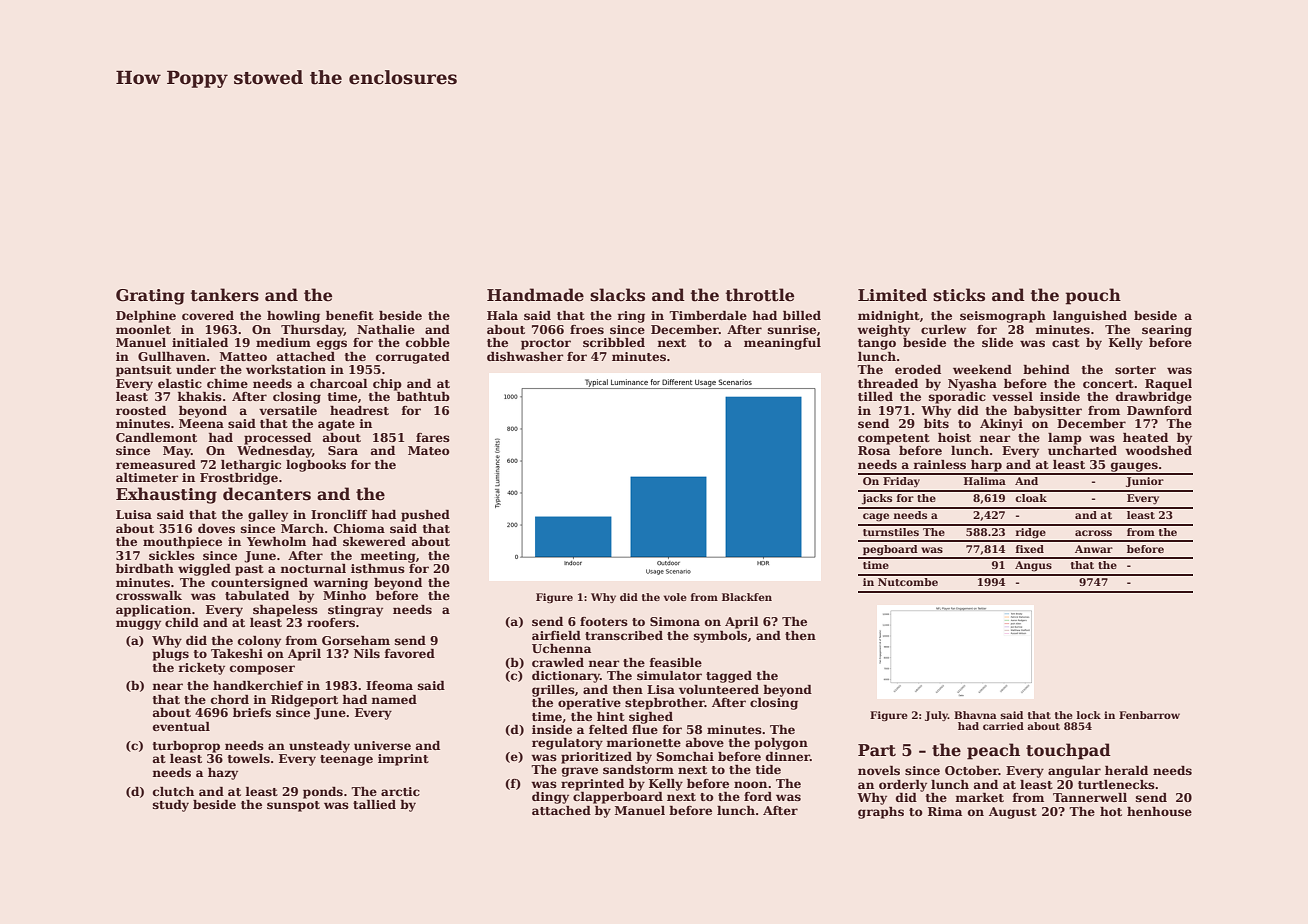  I want to click on scribbled, so click(614, 342).
